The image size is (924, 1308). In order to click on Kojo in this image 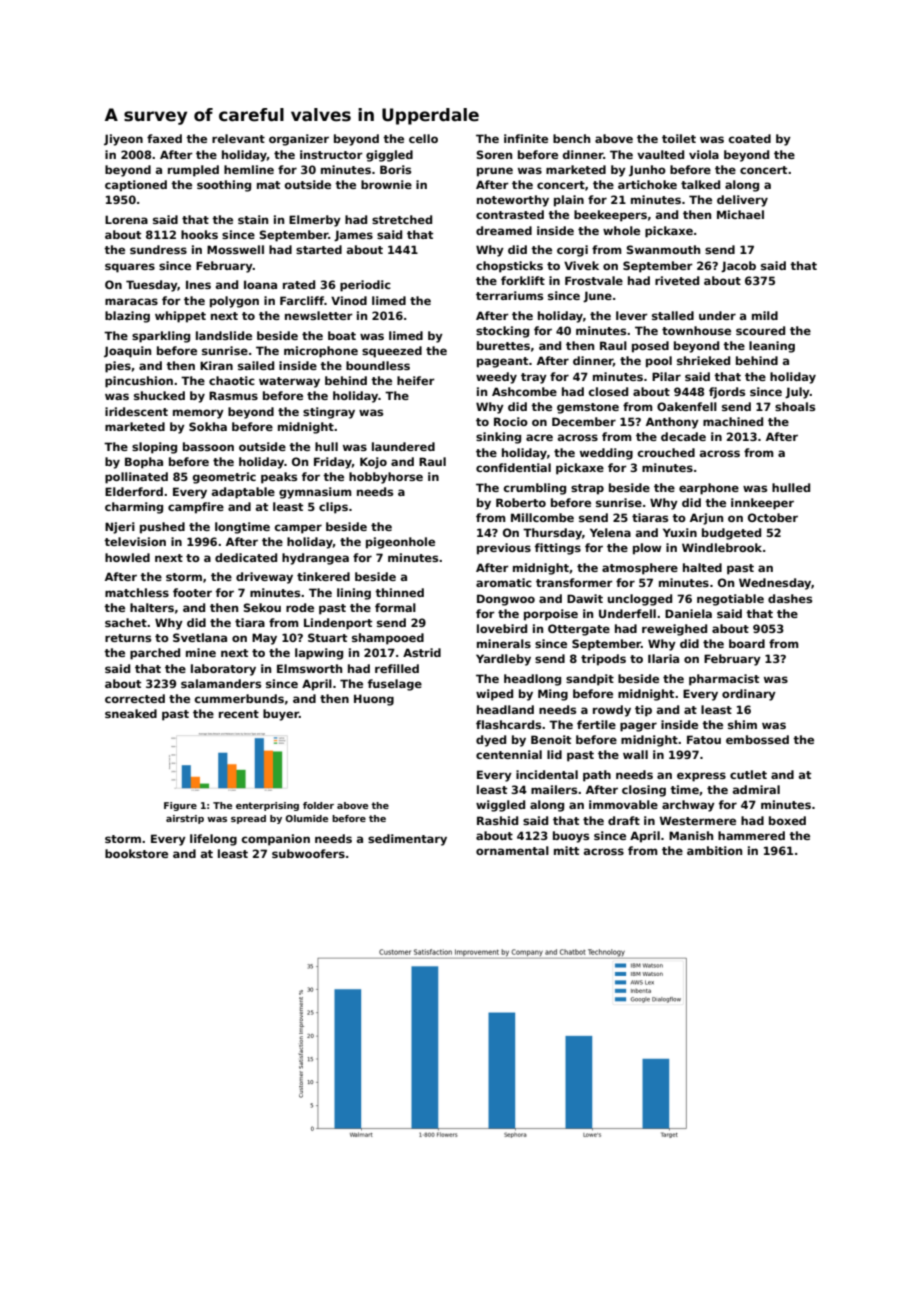, I will do `click(373, 463)`.
